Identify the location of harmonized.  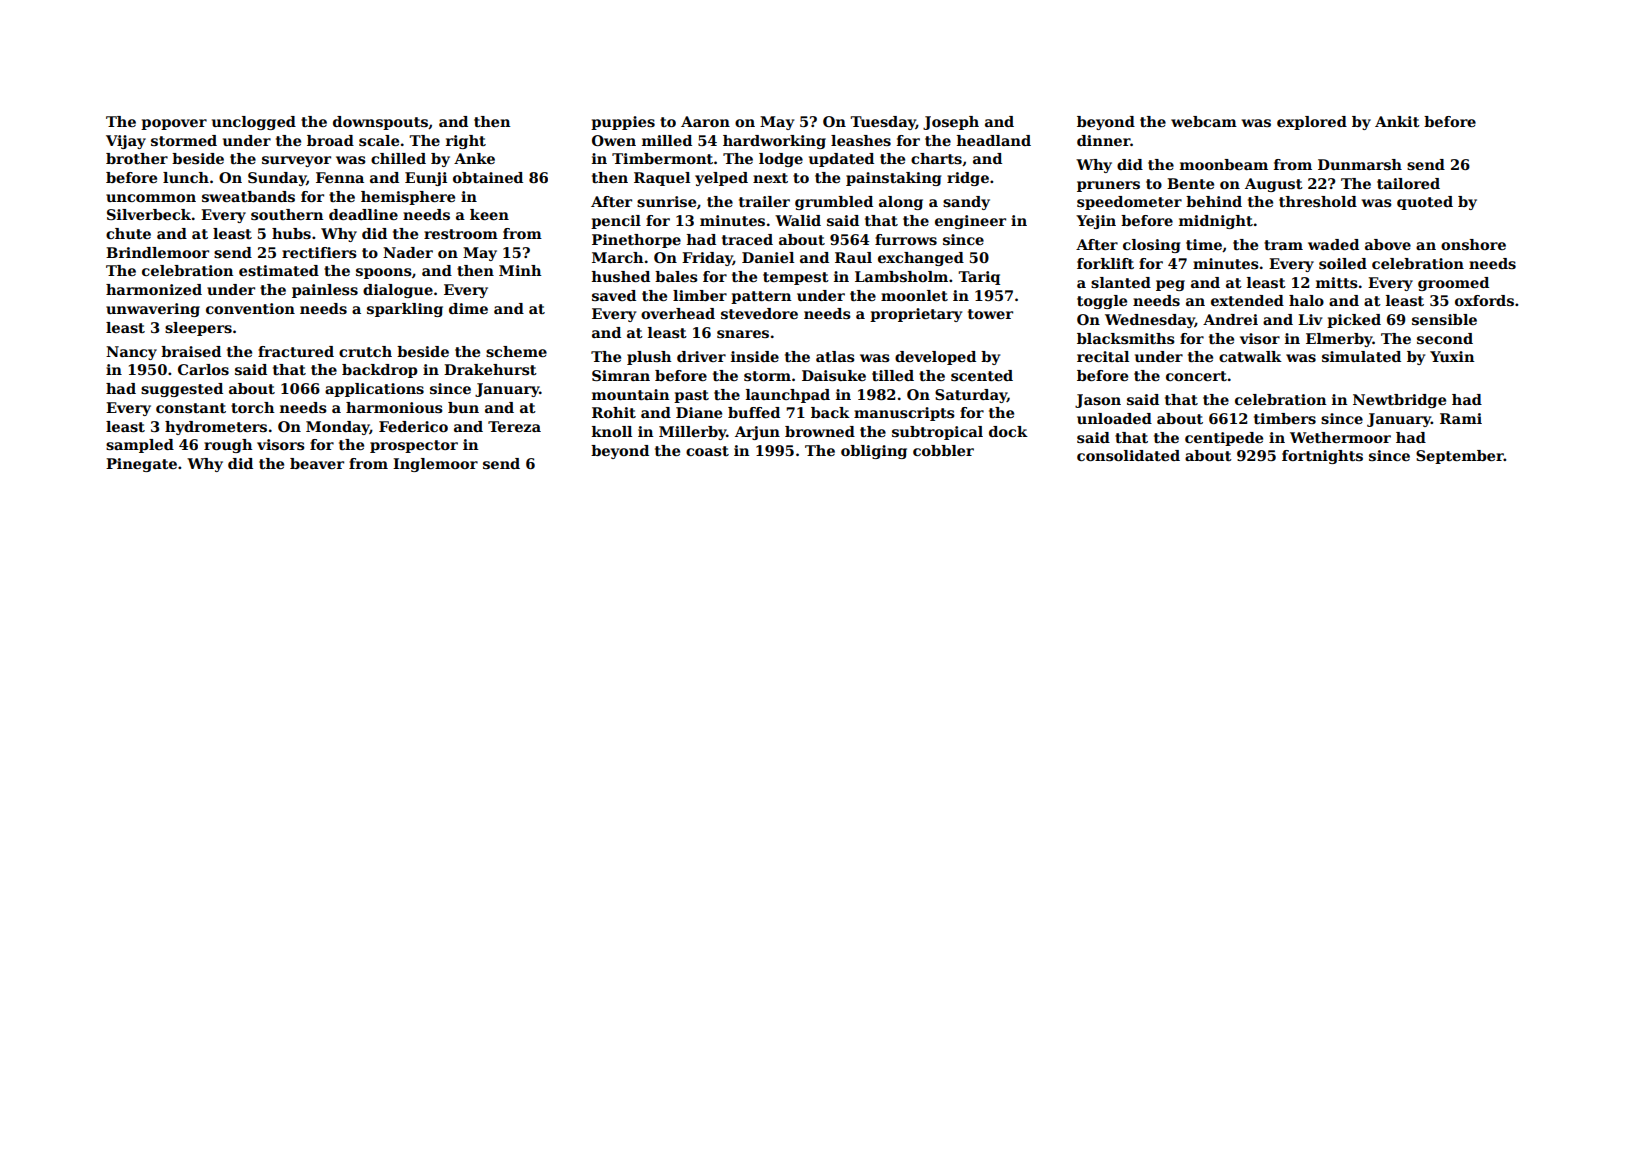
(154, 289).
